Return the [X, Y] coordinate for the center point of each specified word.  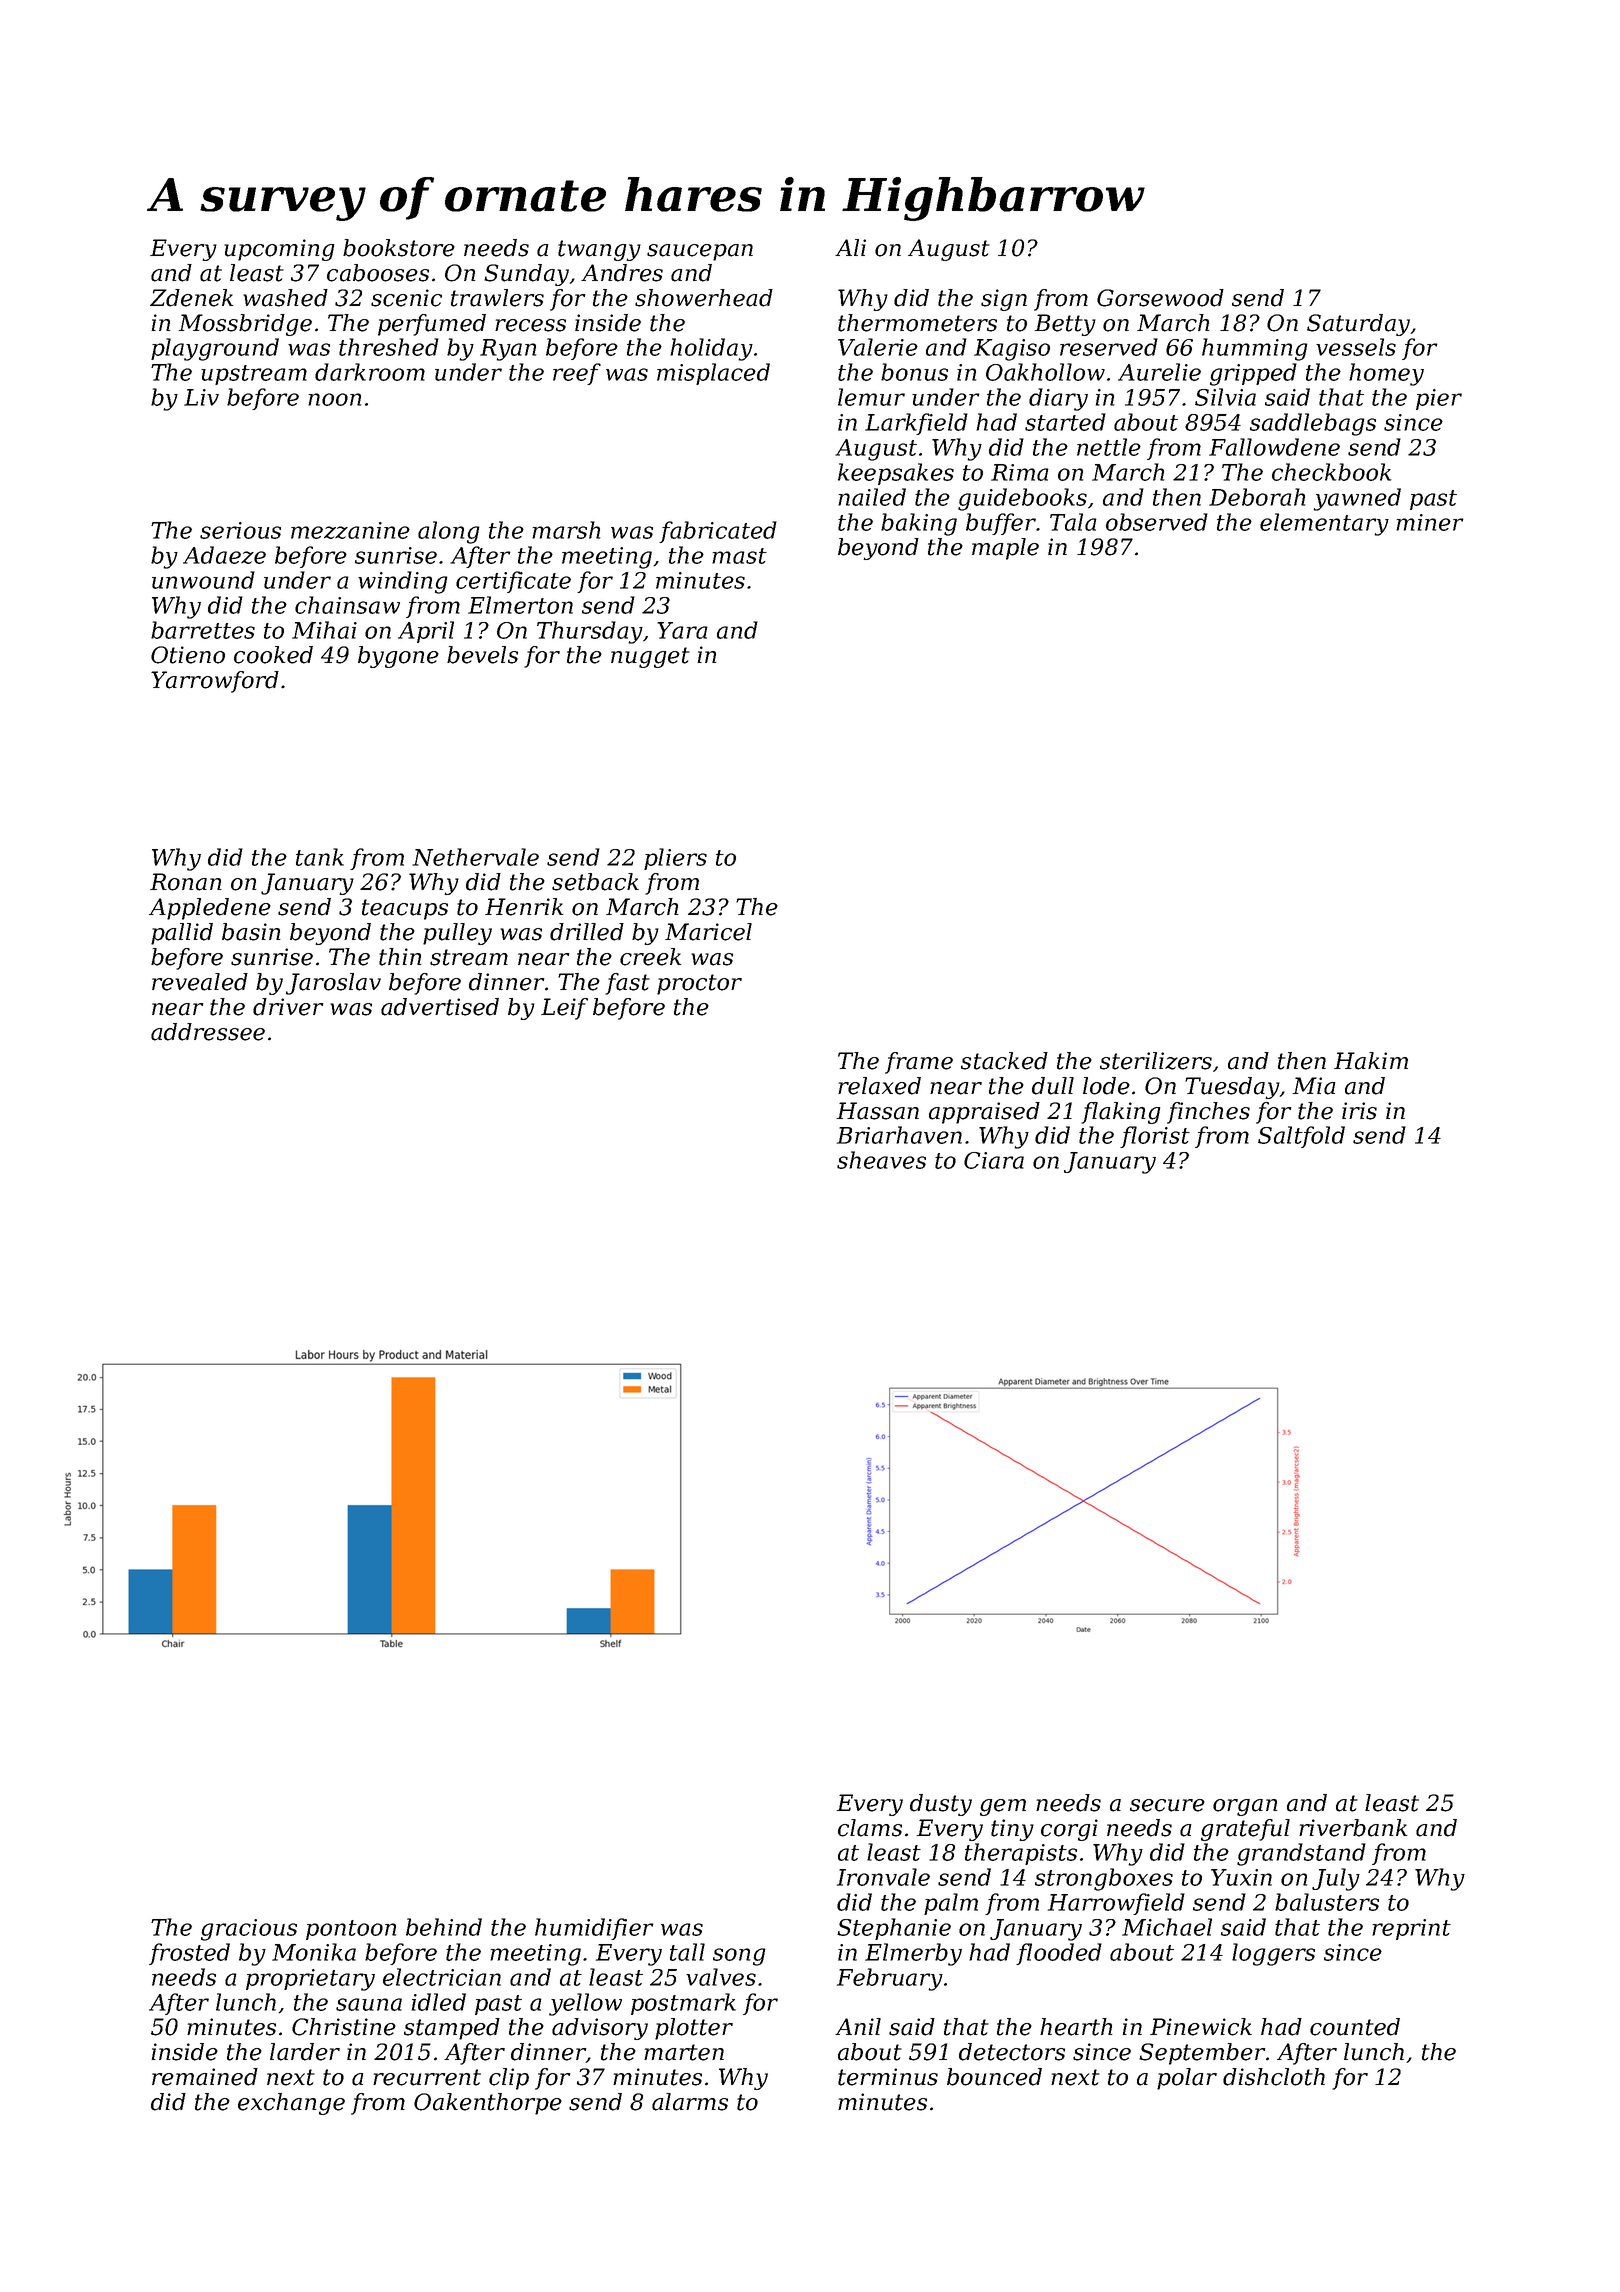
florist [1155, 1137]
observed [1157, 522]
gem [1003, 1807]
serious [240, 530]
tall [687, 1952]
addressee [208, 1032]
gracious [249, 1930]
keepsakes [896, 474]
